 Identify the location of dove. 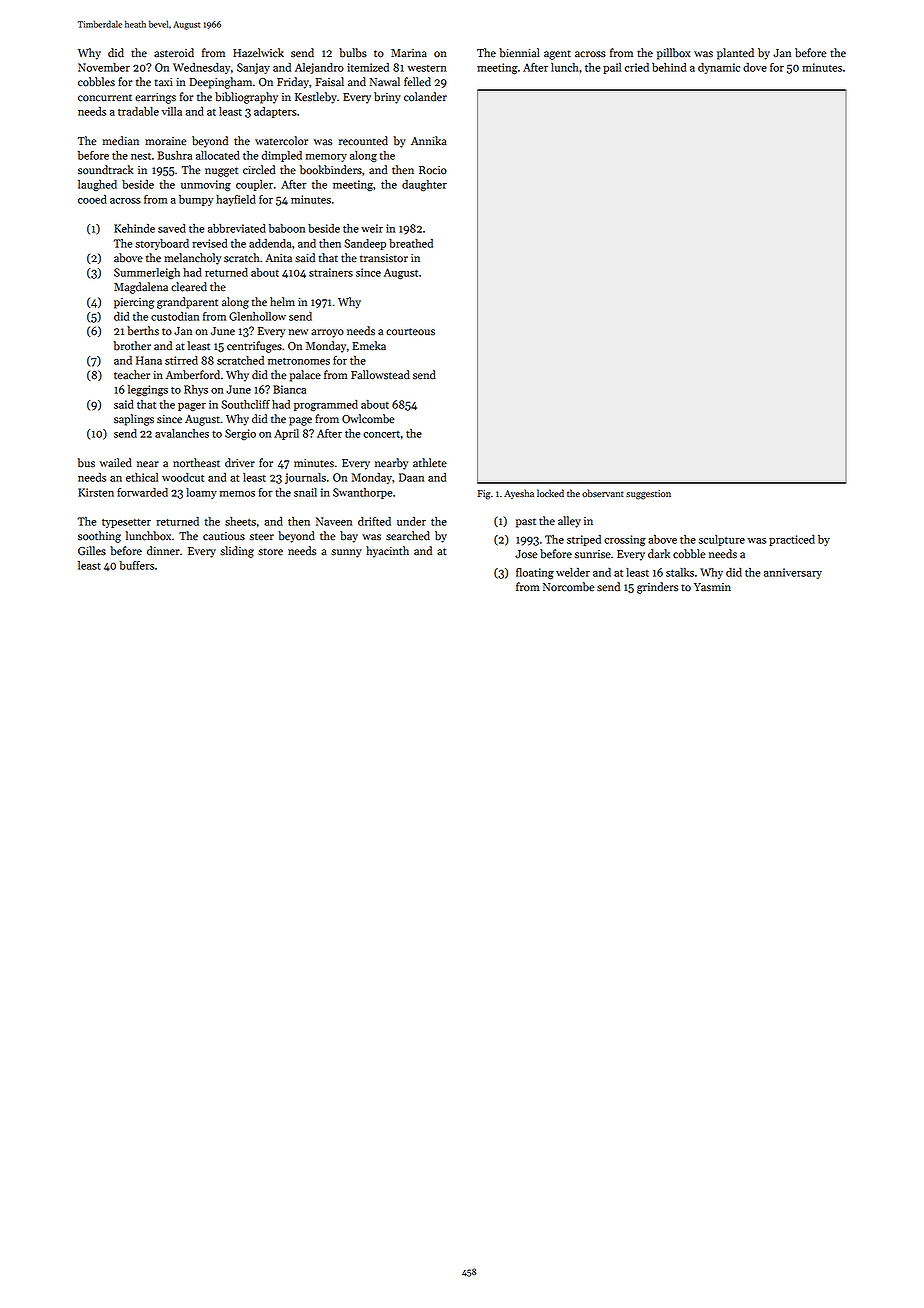
(755, 67).
